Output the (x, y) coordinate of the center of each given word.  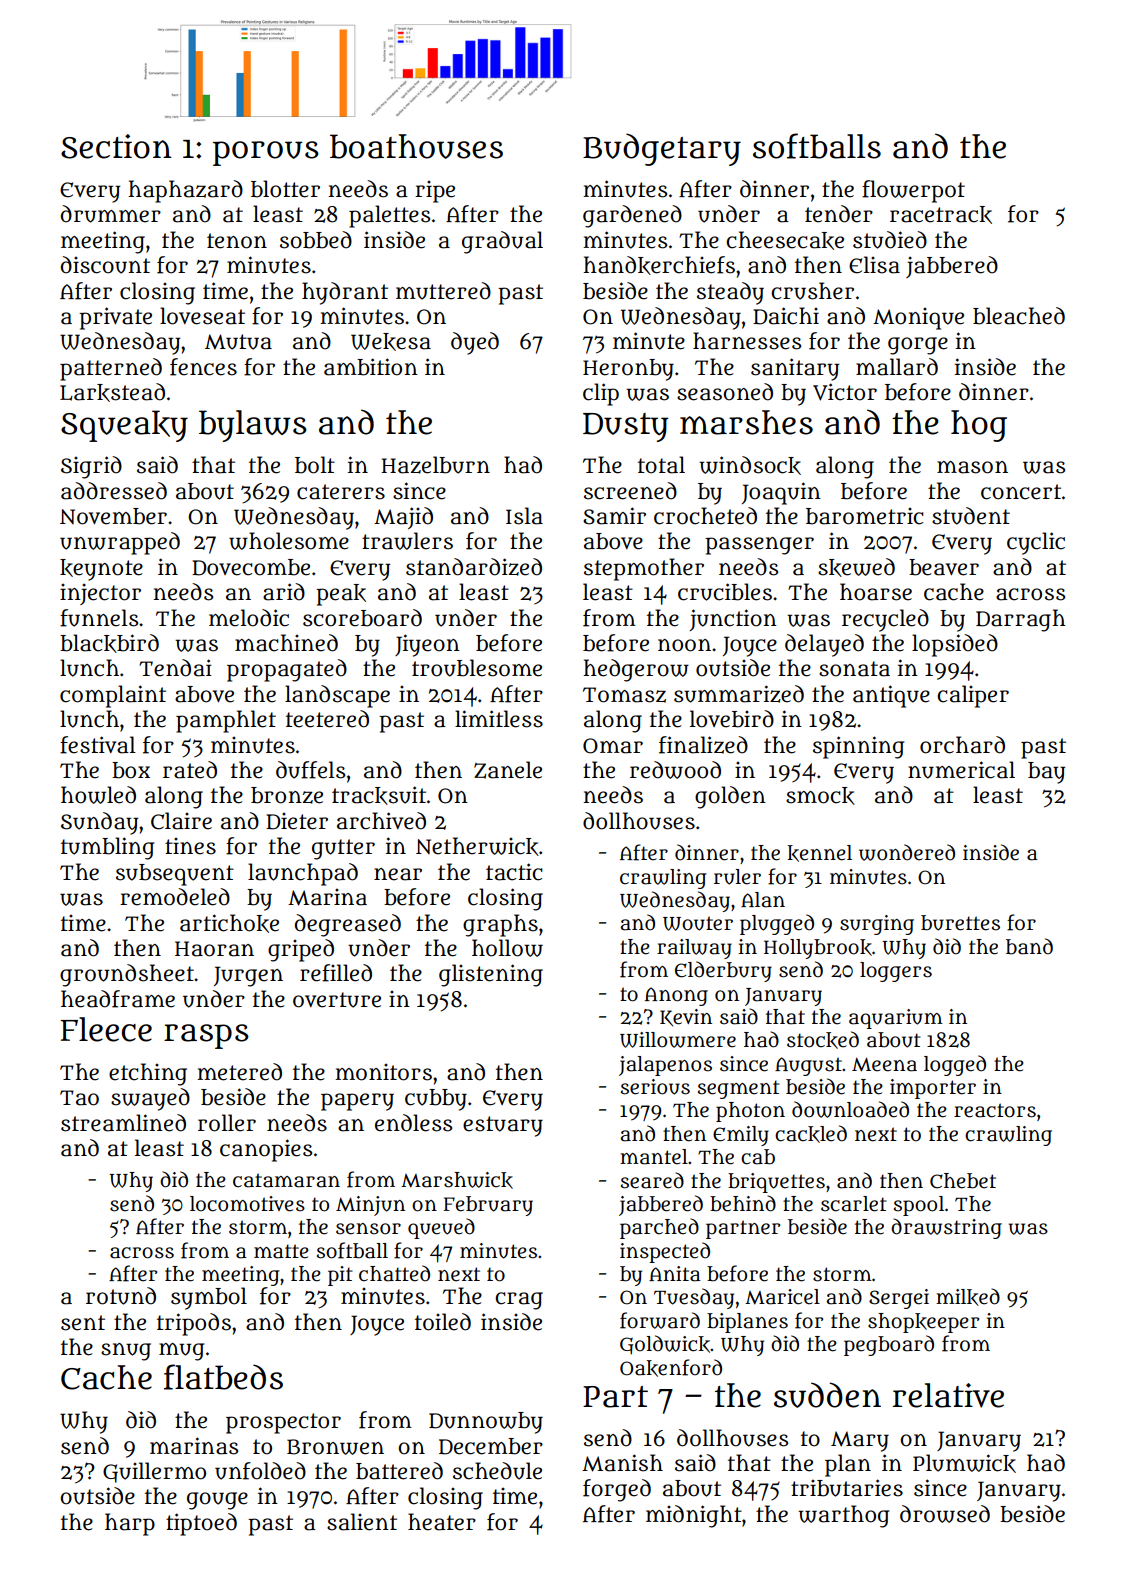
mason (972, 467)
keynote (101, 570)
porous (266, 153)
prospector (283, 1423)
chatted (394, 1273)
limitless (499, 719)
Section (116, 146)
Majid (403, 518)
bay (1046, 773)
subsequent (175, 875)
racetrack (941, 215)
